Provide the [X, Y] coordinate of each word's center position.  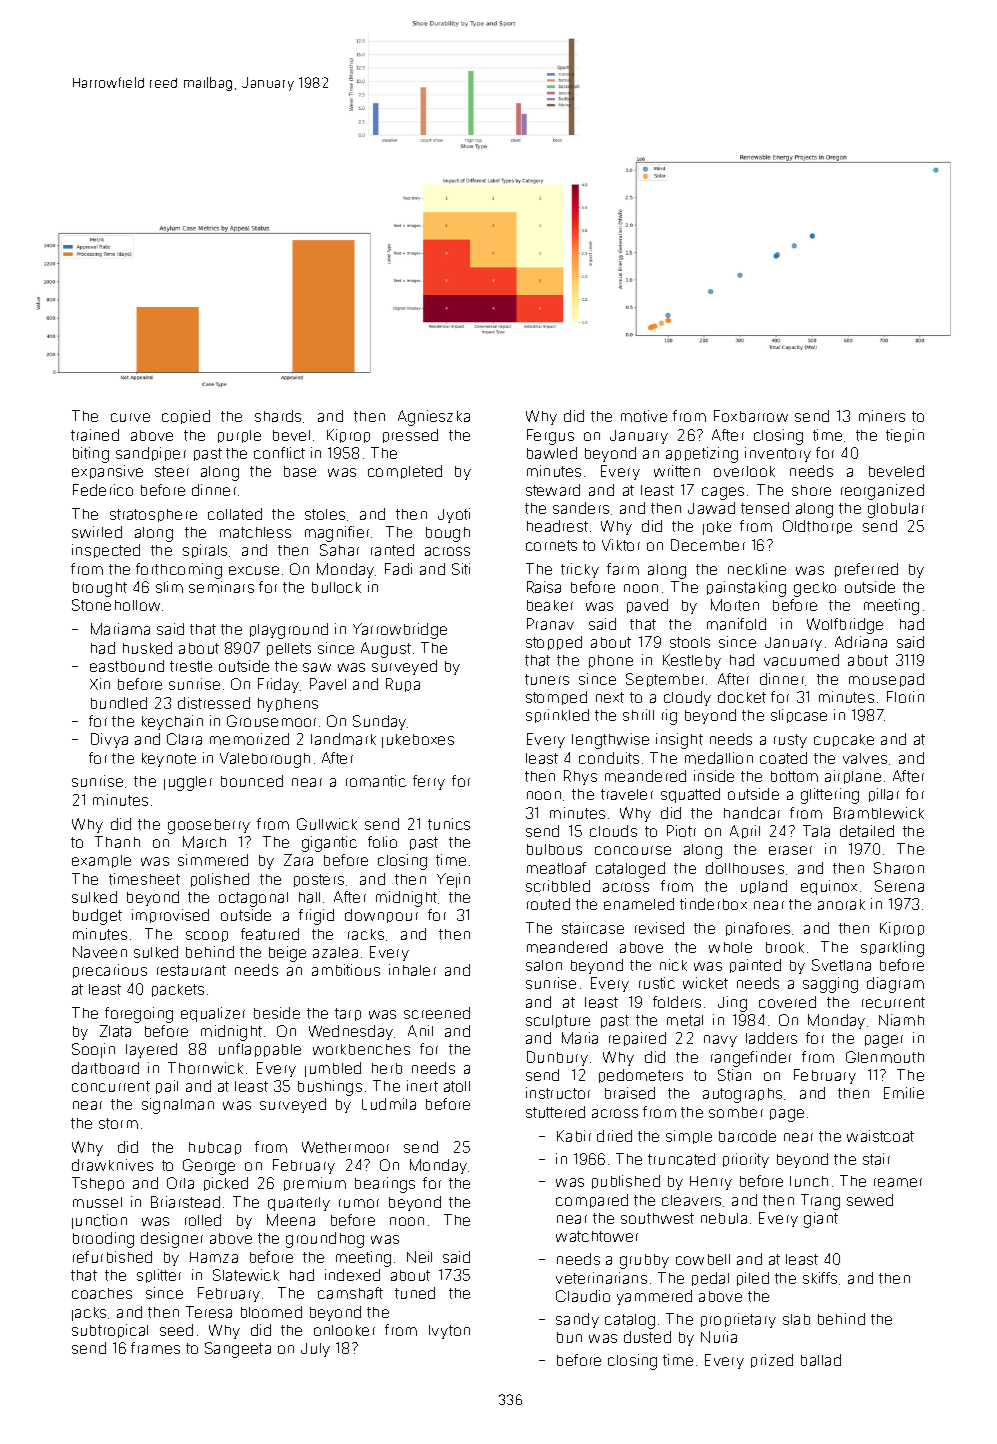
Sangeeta [238, 1350]
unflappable [260, 1050]
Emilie [904, 1093]
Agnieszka [434, 418]
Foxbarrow [751, 416]
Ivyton [449, 1332]
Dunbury [557, 1058]
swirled [97, 532]
